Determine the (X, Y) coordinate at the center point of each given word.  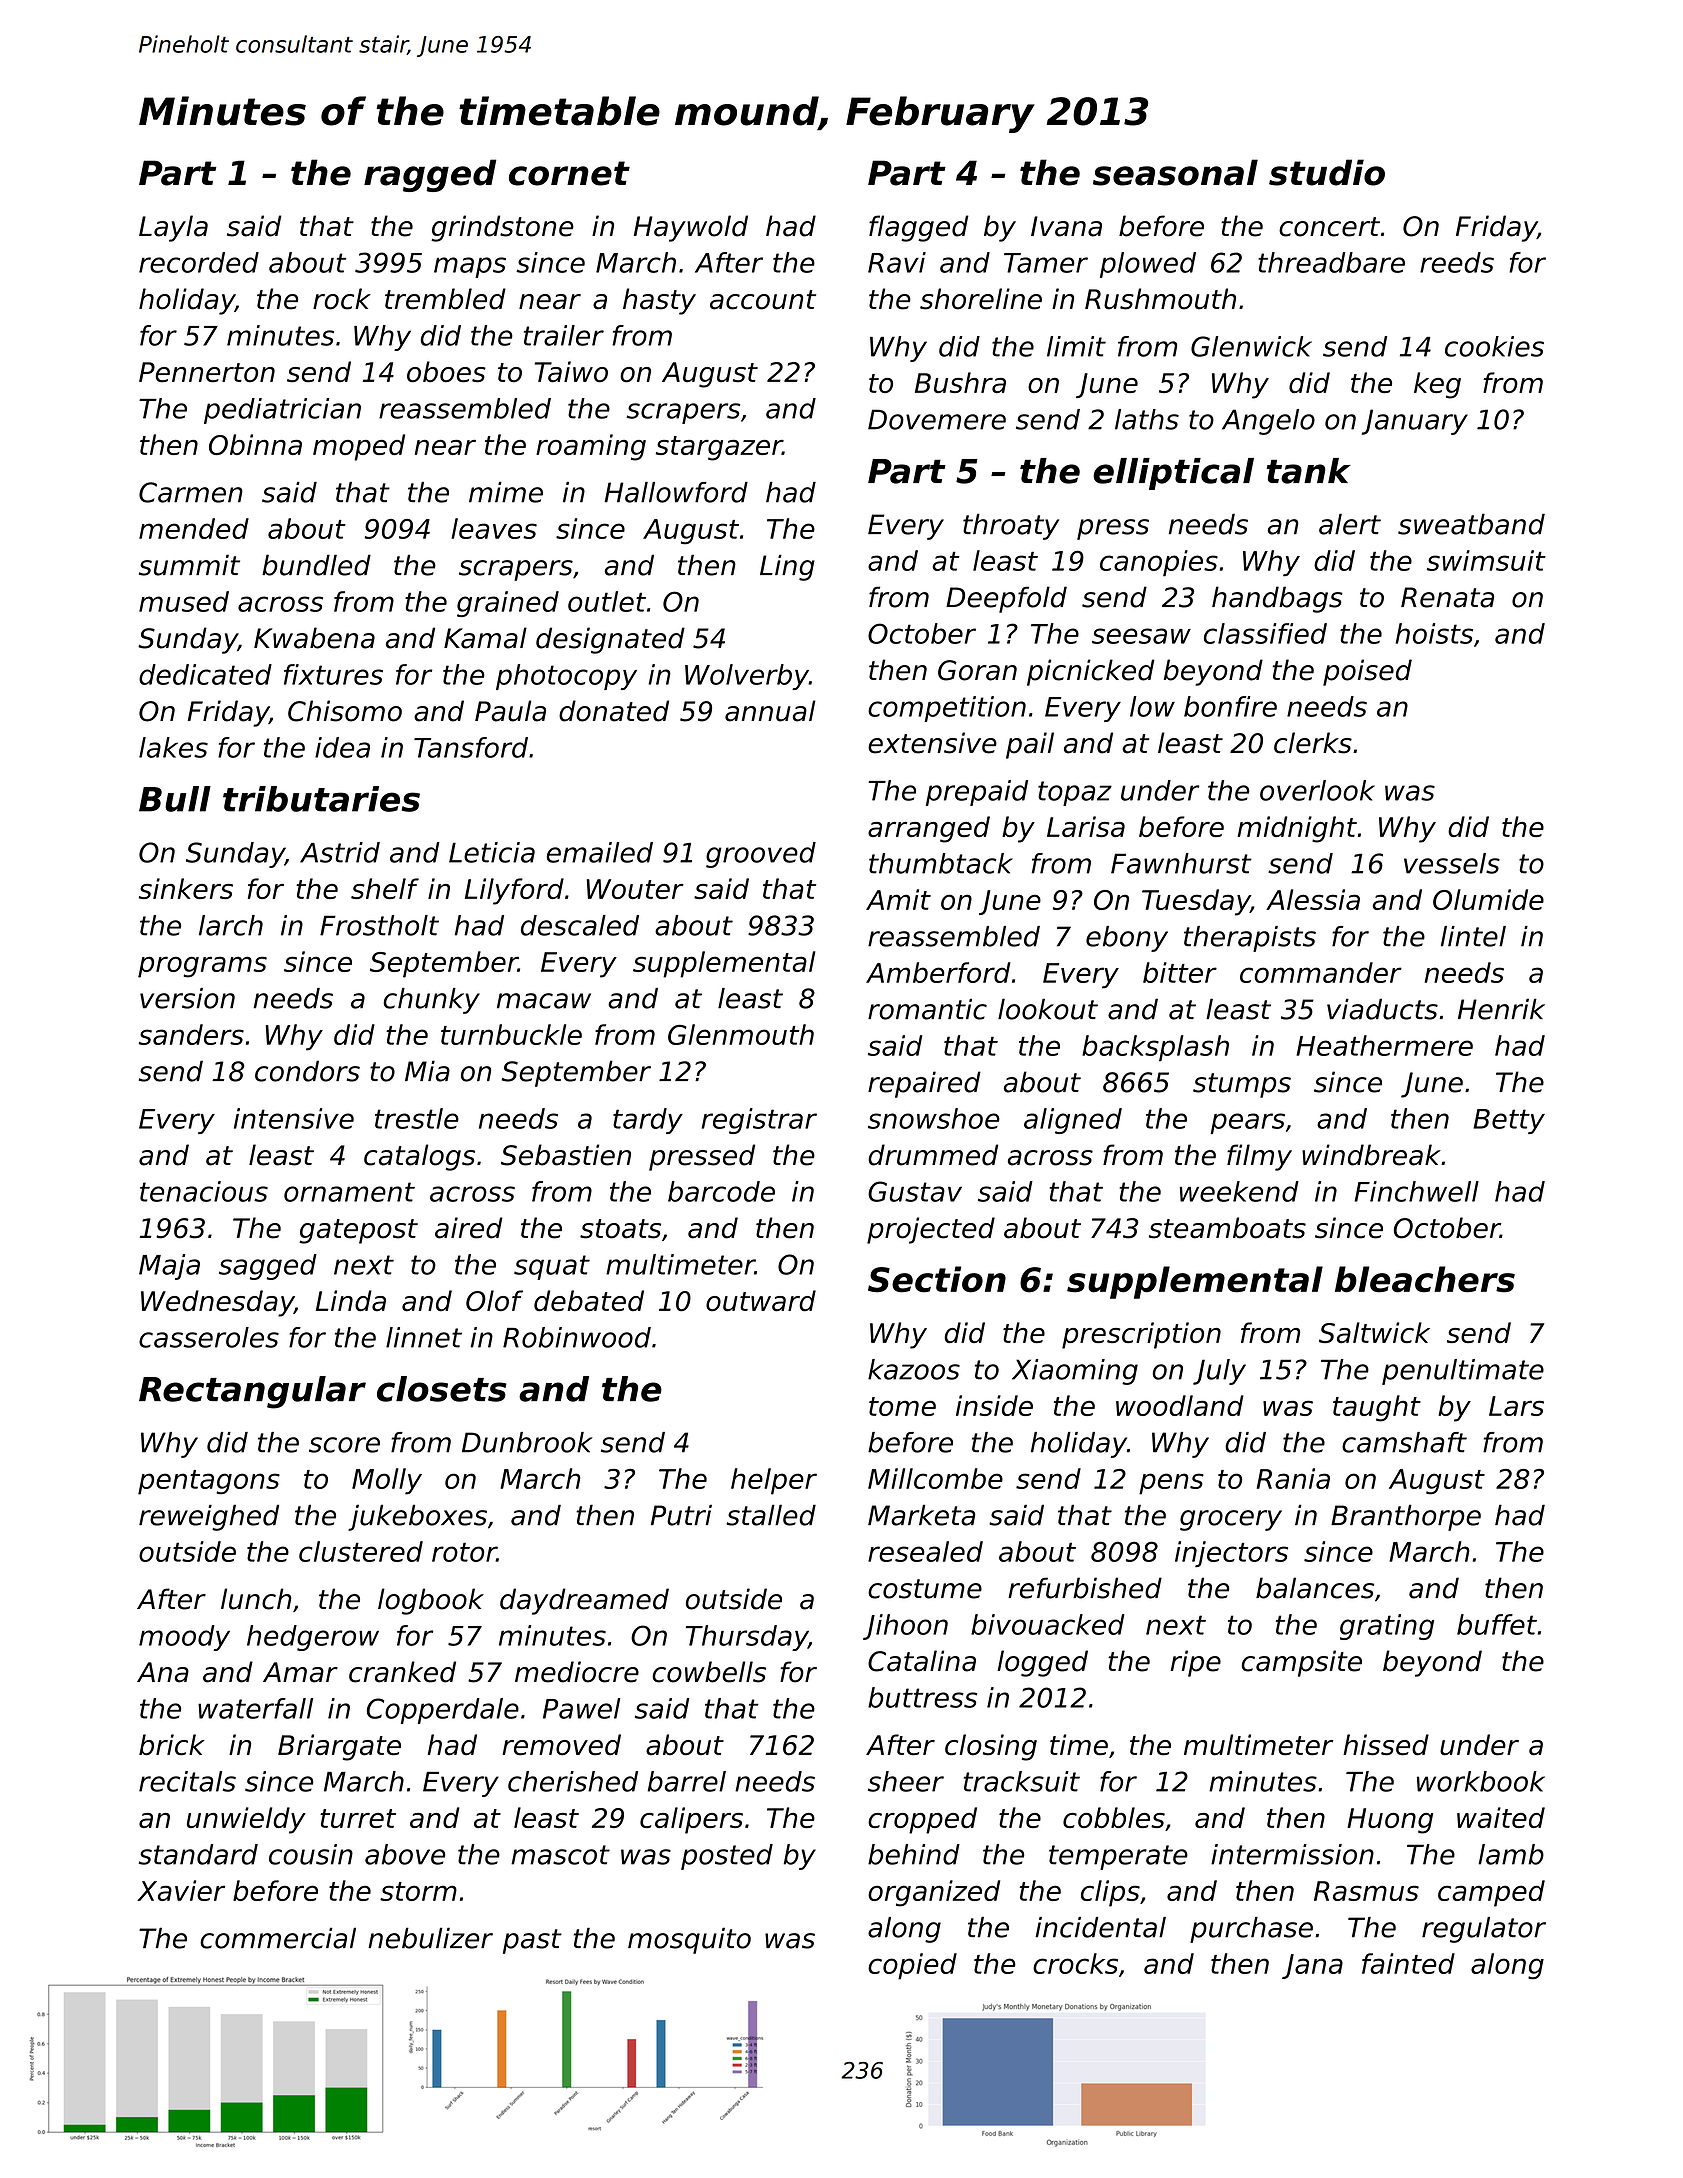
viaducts (1382, 1009)
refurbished (1085, 1588)
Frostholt (379, 925)
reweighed (209, 1517)
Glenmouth (741, 1034)
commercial (278, 1938)
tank (1308, 471)
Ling (787, 567)
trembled (445, 299)
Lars (1516, 1406)
